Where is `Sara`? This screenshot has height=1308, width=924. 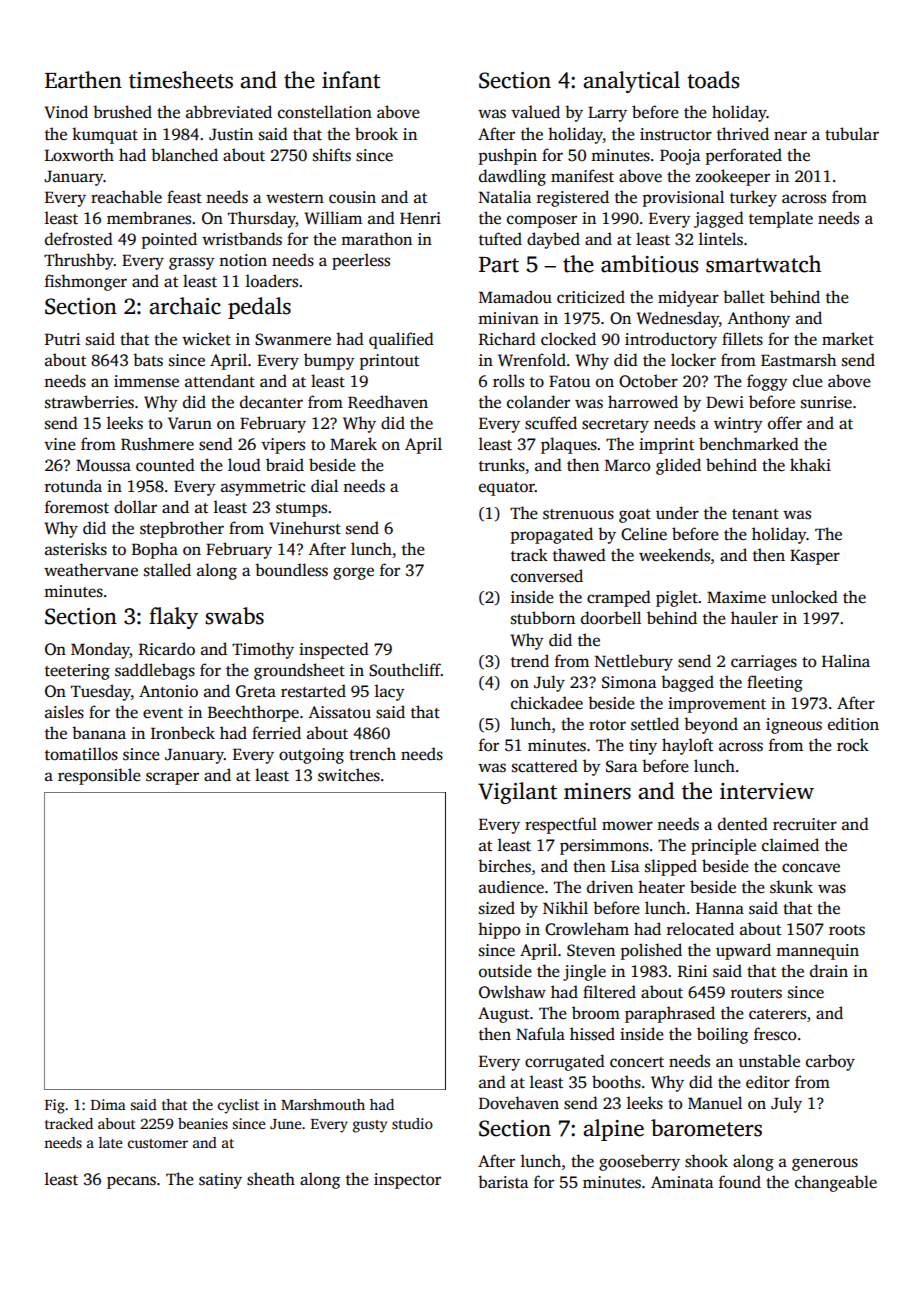 Sara is located at coordinates (621, 766).
